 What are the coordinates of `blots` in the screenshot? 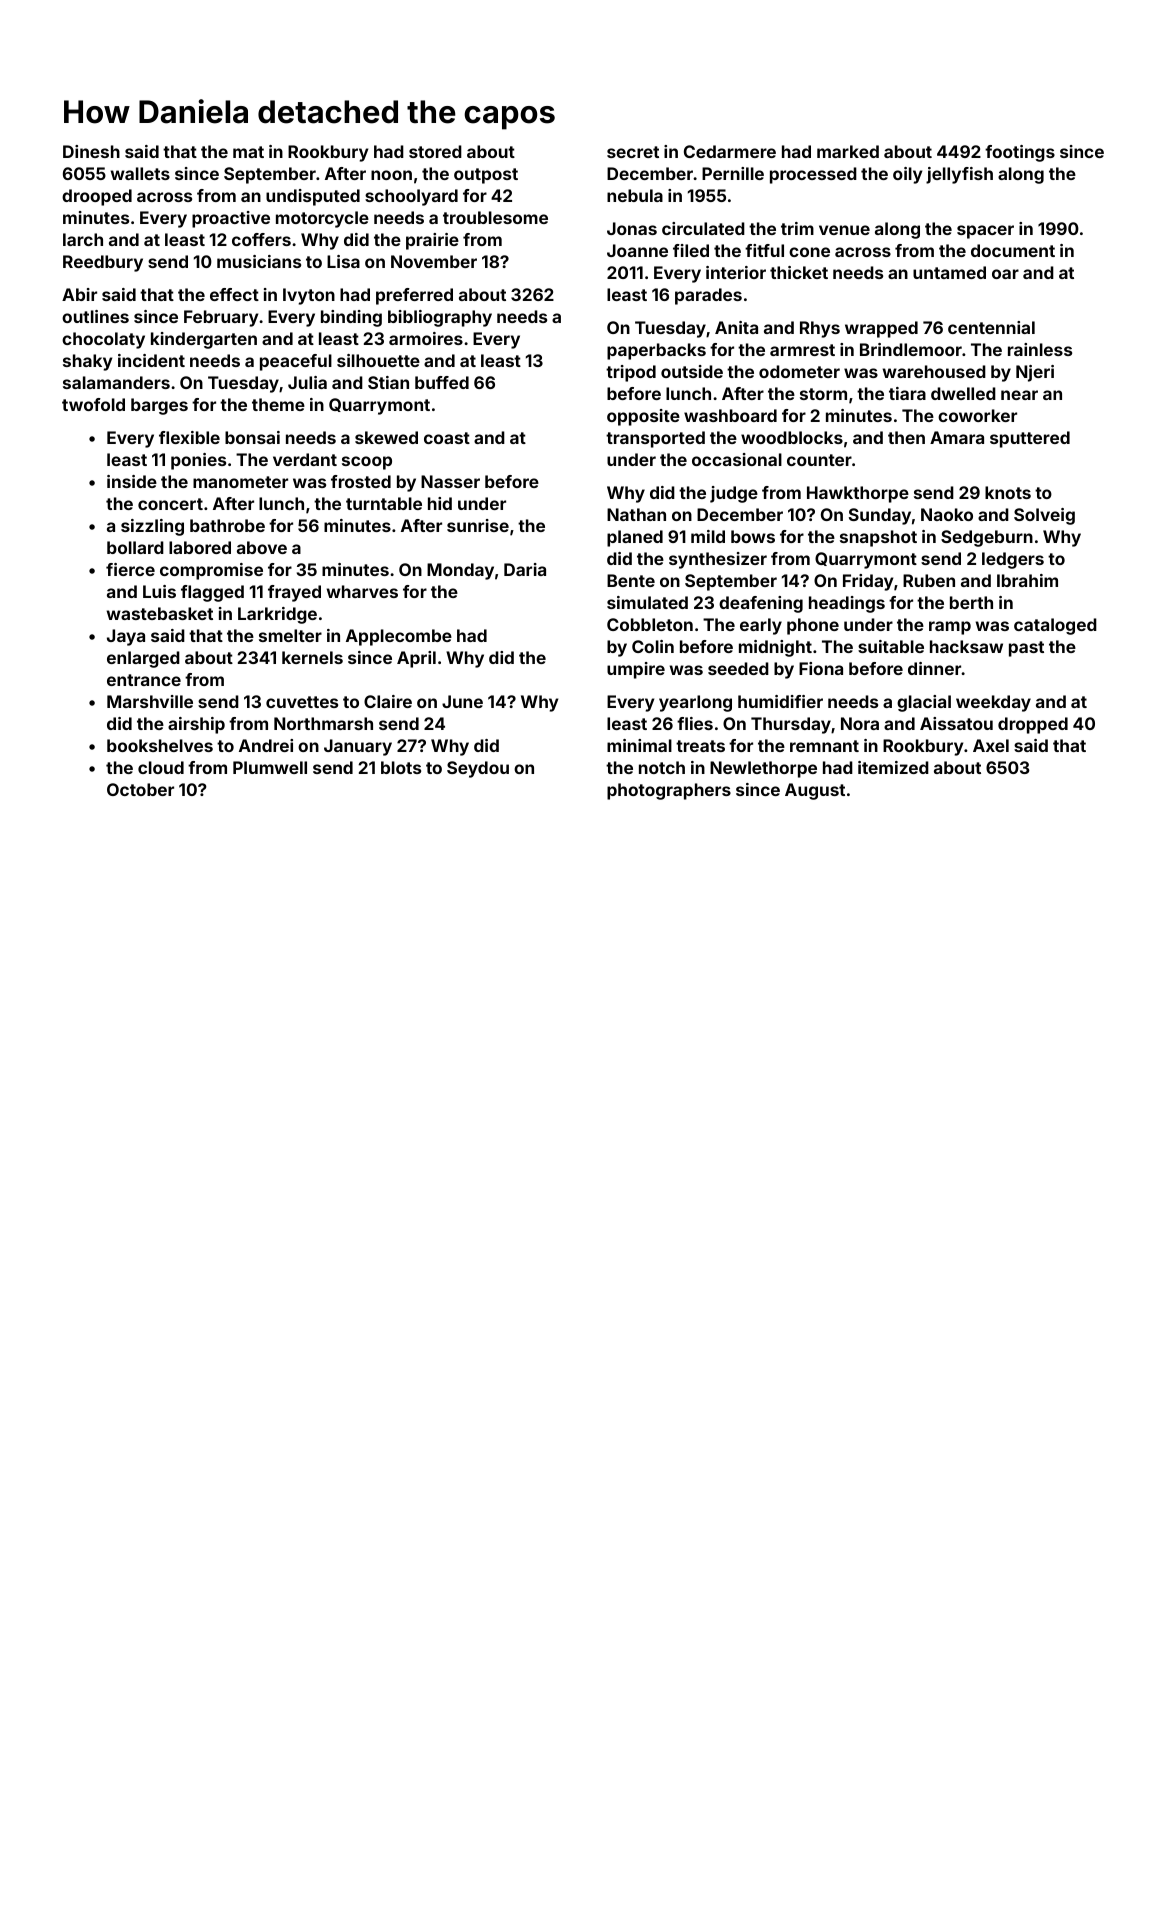 It's located at (401, 767).
